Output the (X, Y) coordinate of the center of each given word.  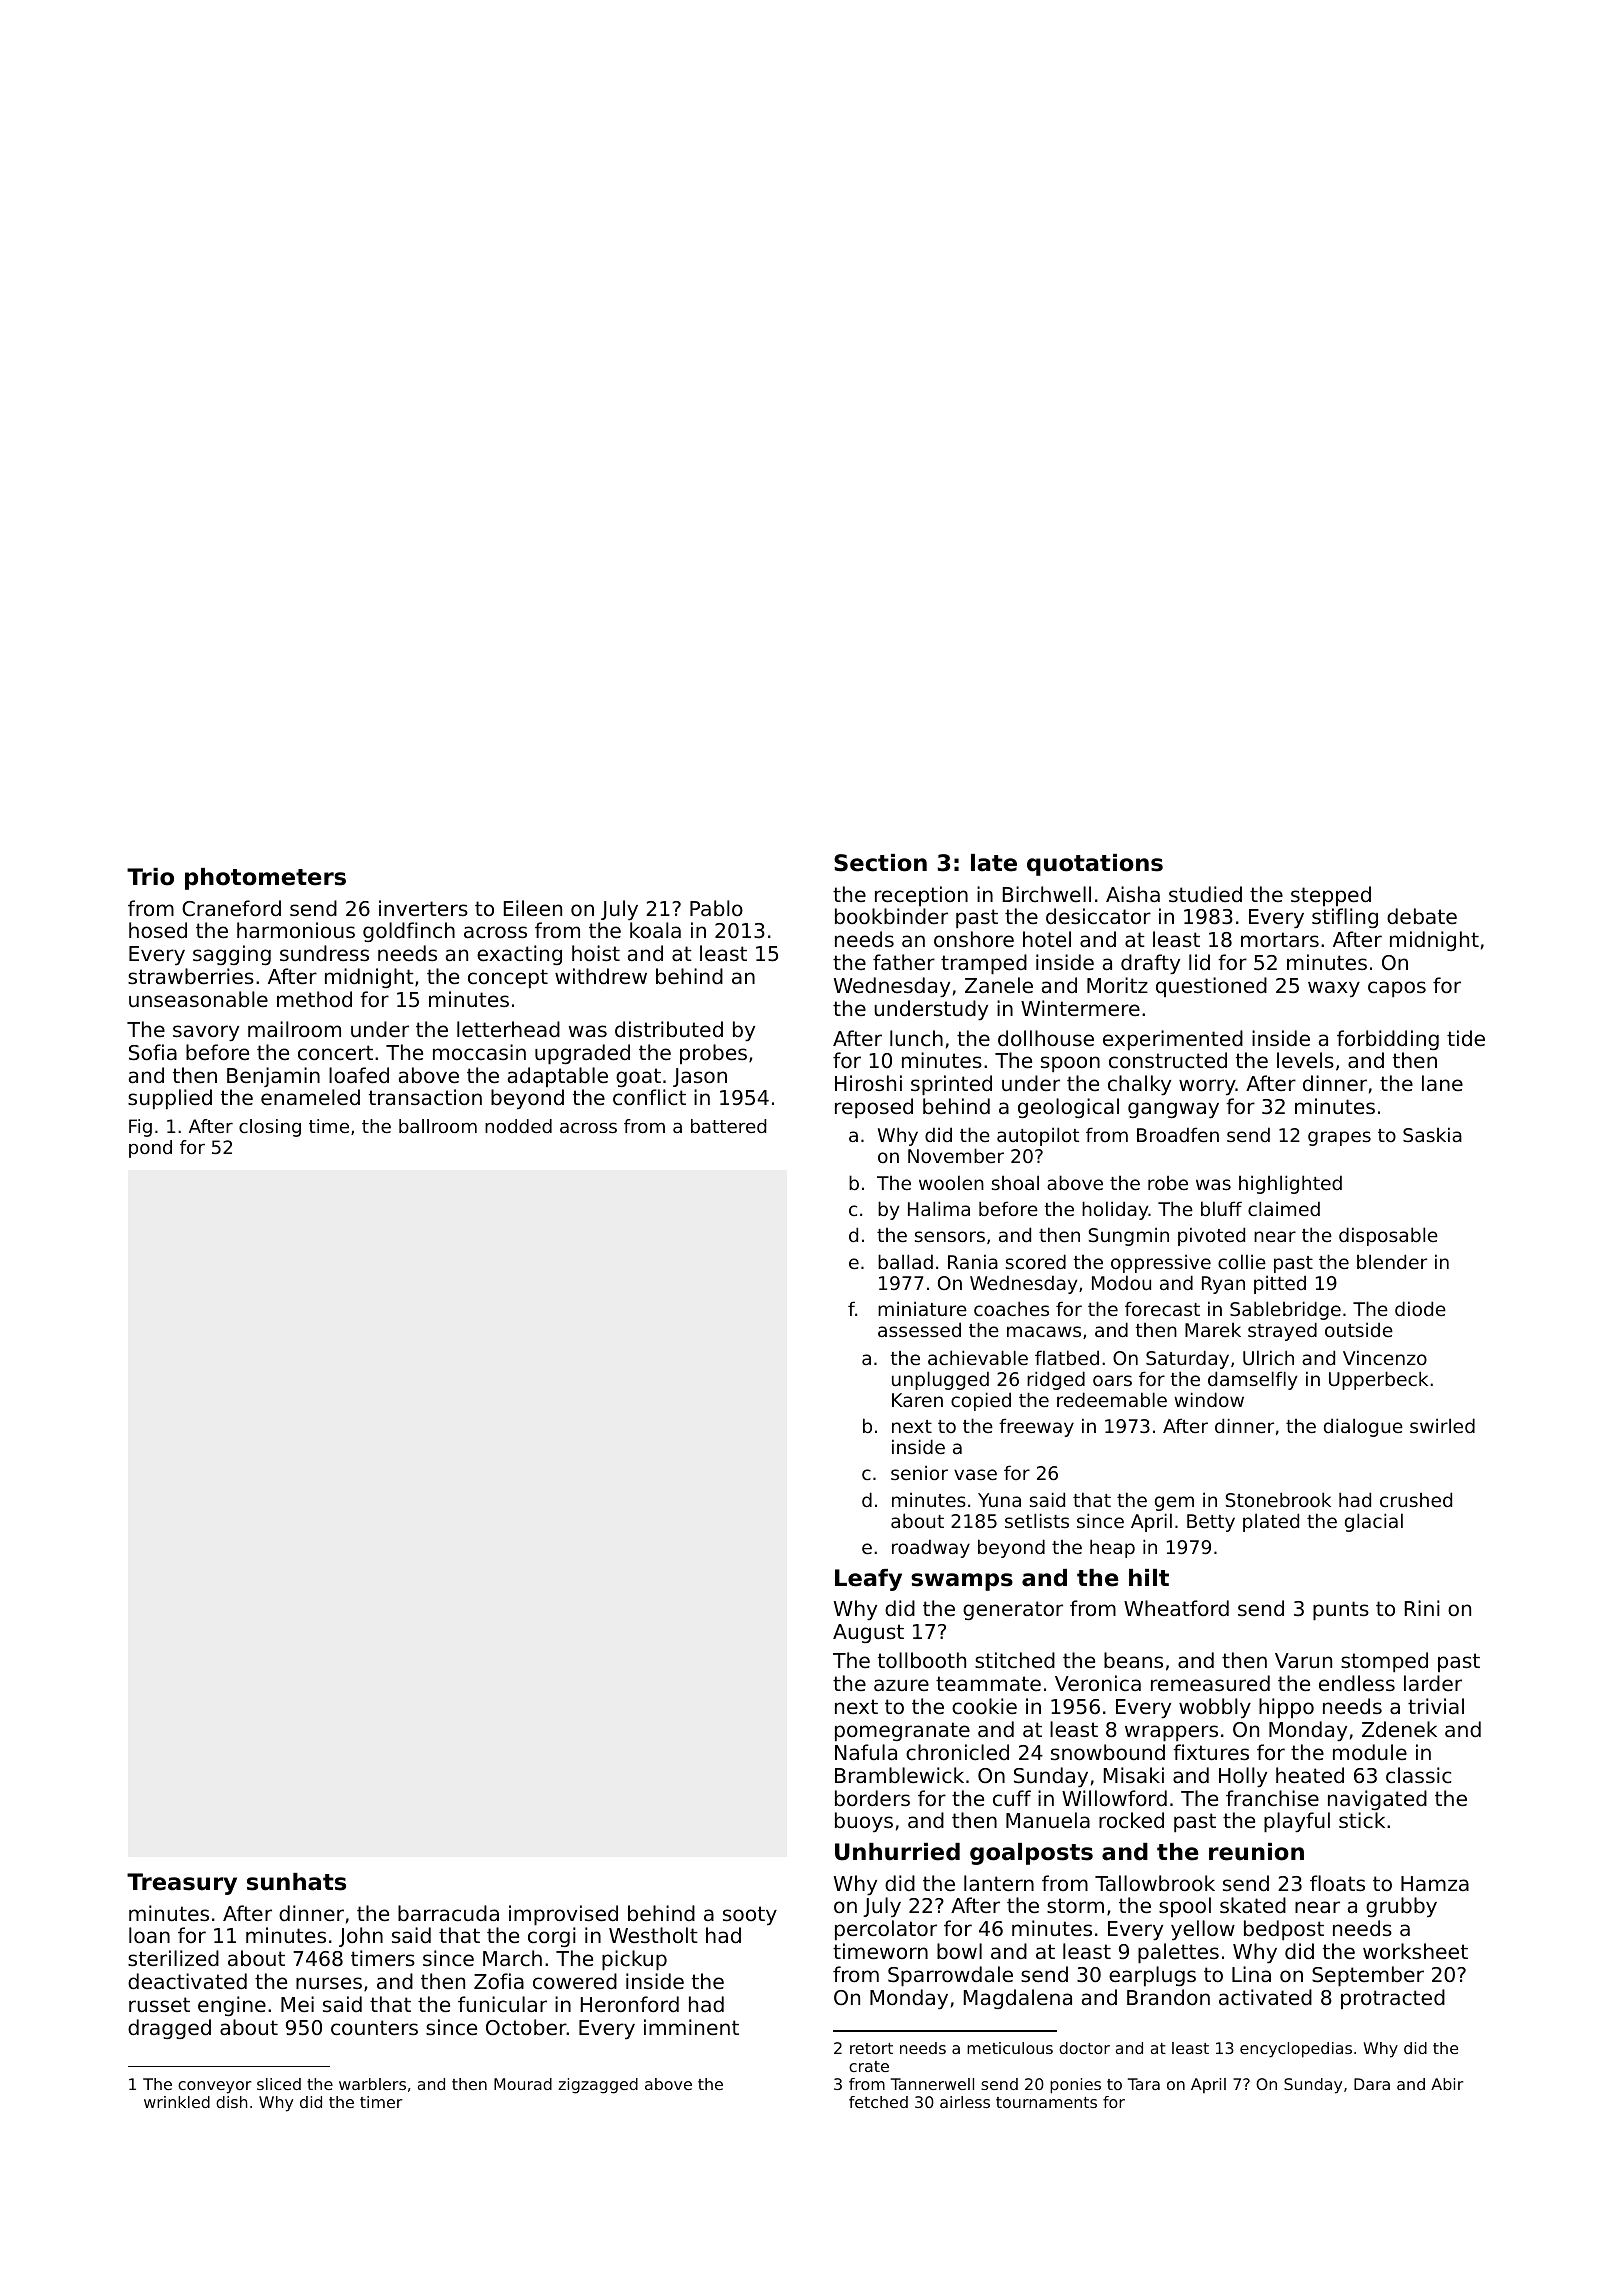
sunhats (296, 1882)
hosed (158, 930)
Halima (939, 1208)
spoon (1070, 1064)
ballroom (438, 1126)
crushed (1416, 1499)
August (868, 1633)
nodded (518, 1126)
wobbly (1215, 1708)
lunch (916, 1038)
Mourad (523, 2084)
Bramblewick (899, 1775)
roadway (931, 1548)
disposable (1388, 1236)
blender (1392, 1261)
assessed (919, 1329)
